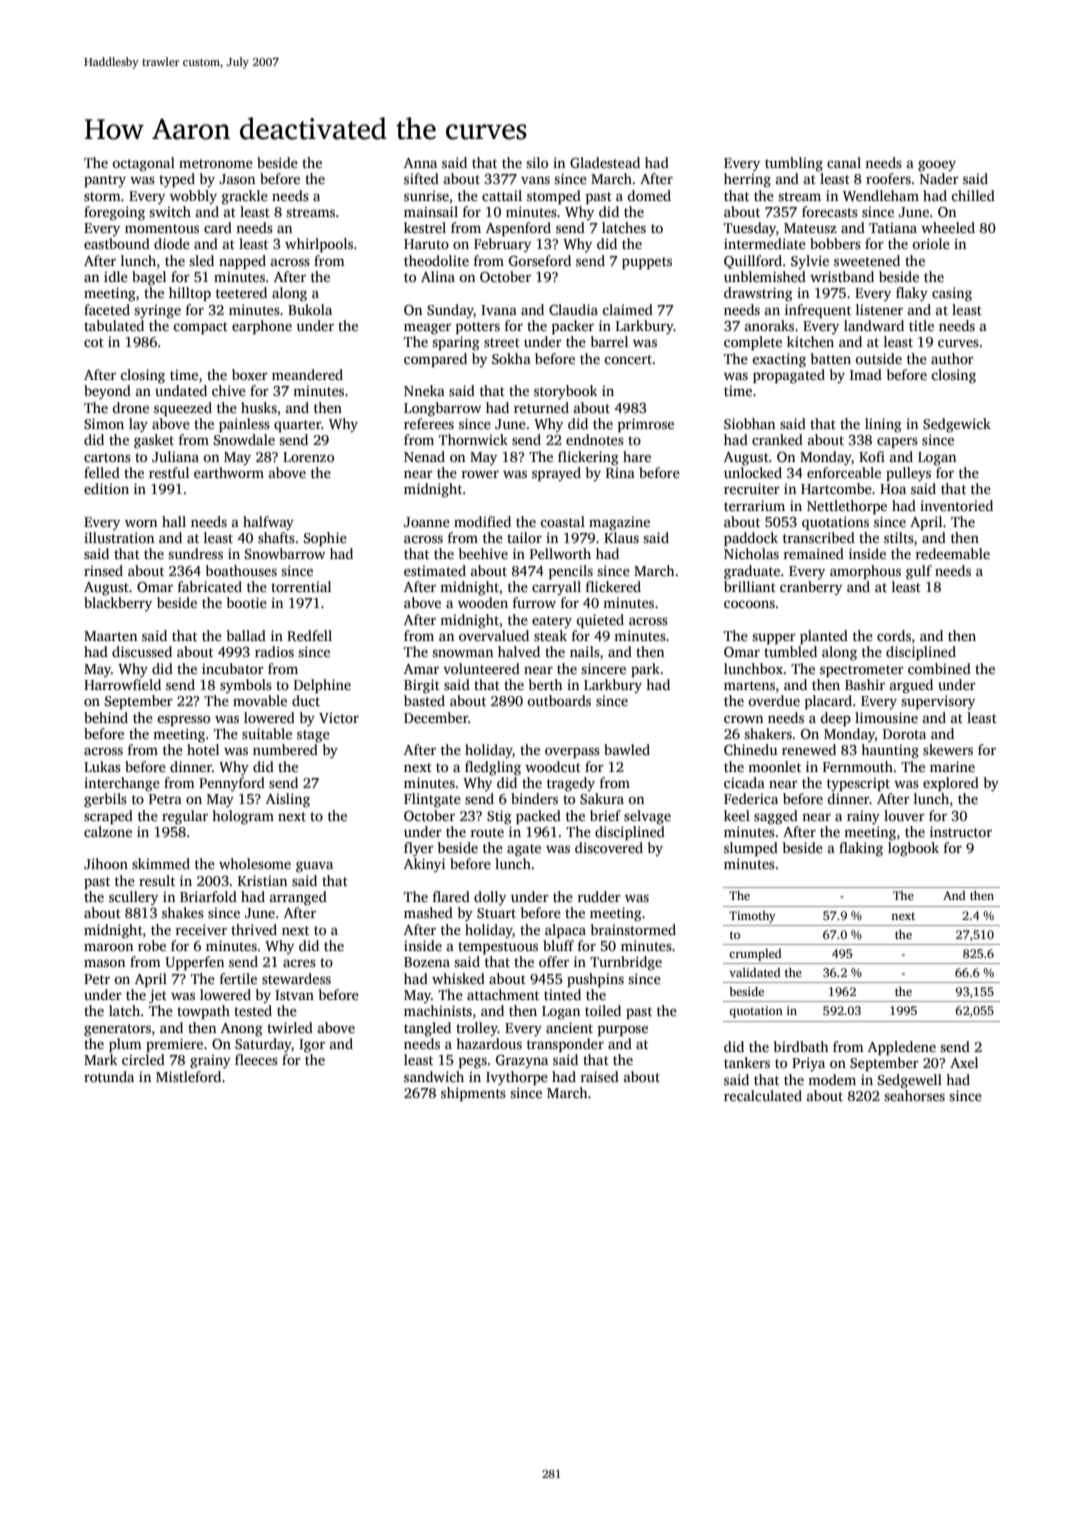  What do you see at coordinates (426, 195) in the screenshot?
I see `sunrise` at bounding box center [426, 195].
